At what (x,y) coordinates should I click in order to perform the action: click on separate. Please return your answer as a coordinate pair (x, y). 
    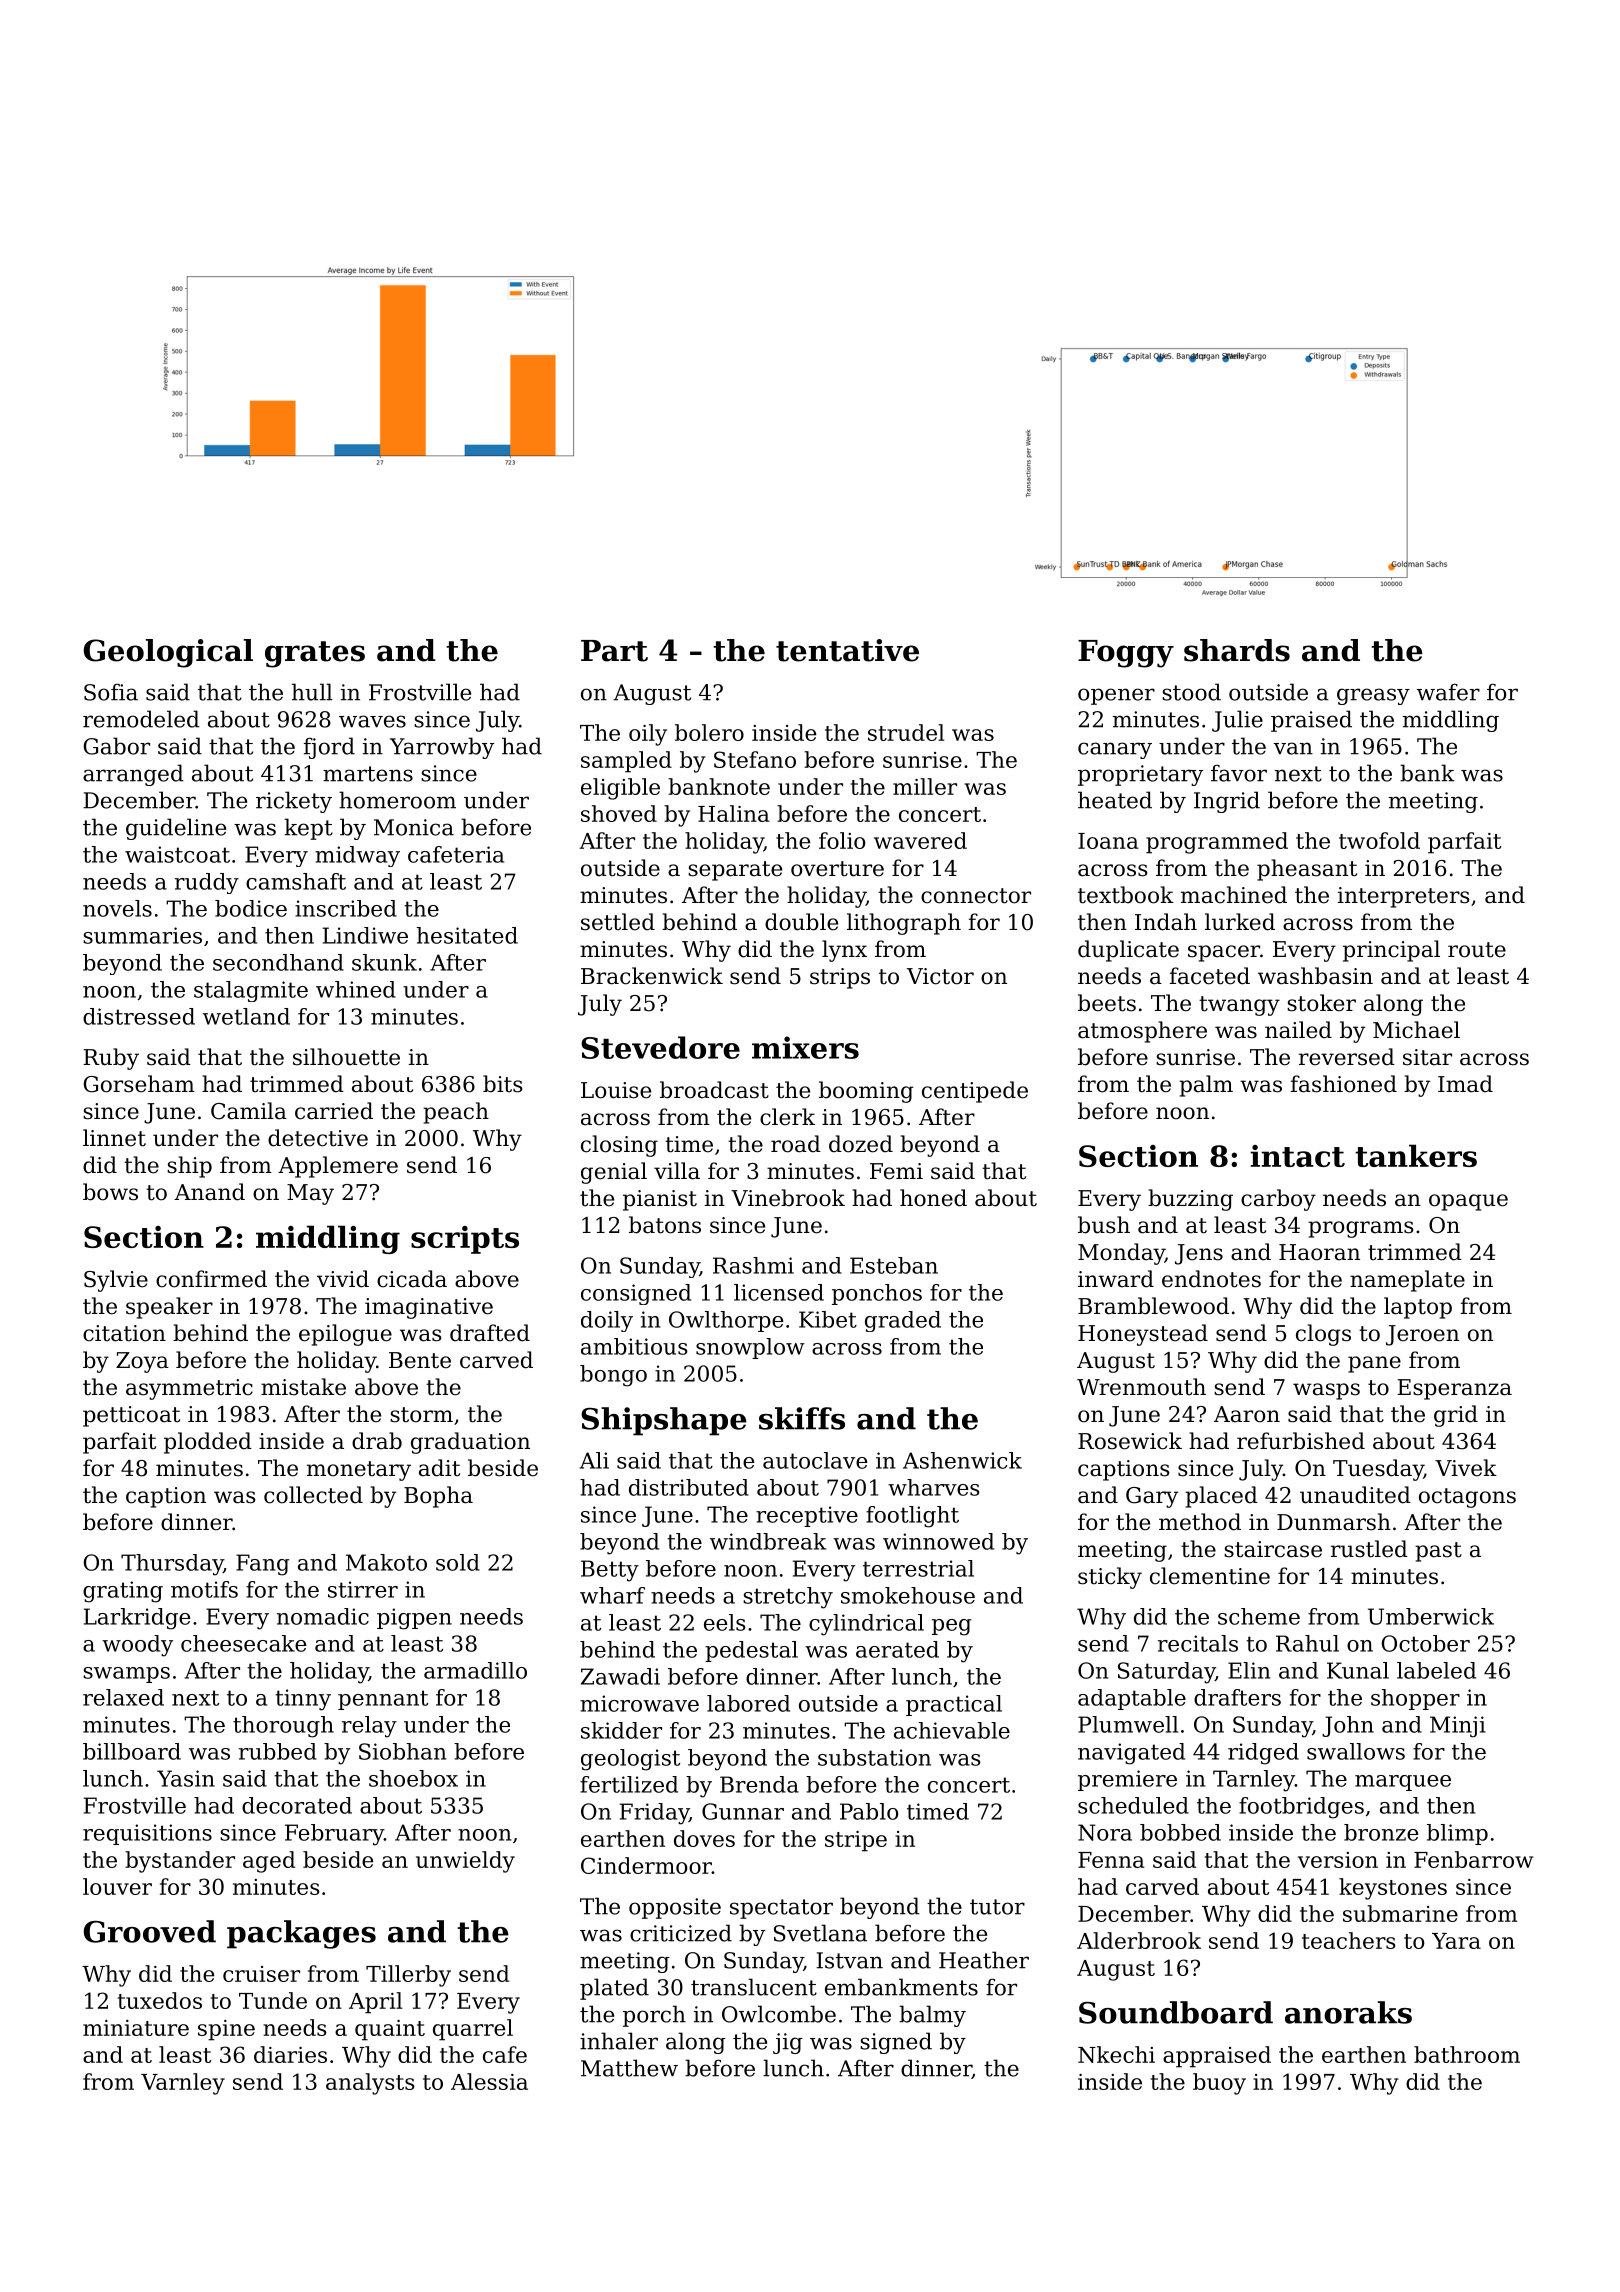
    Looking at the image, I should click on (735, 871).
